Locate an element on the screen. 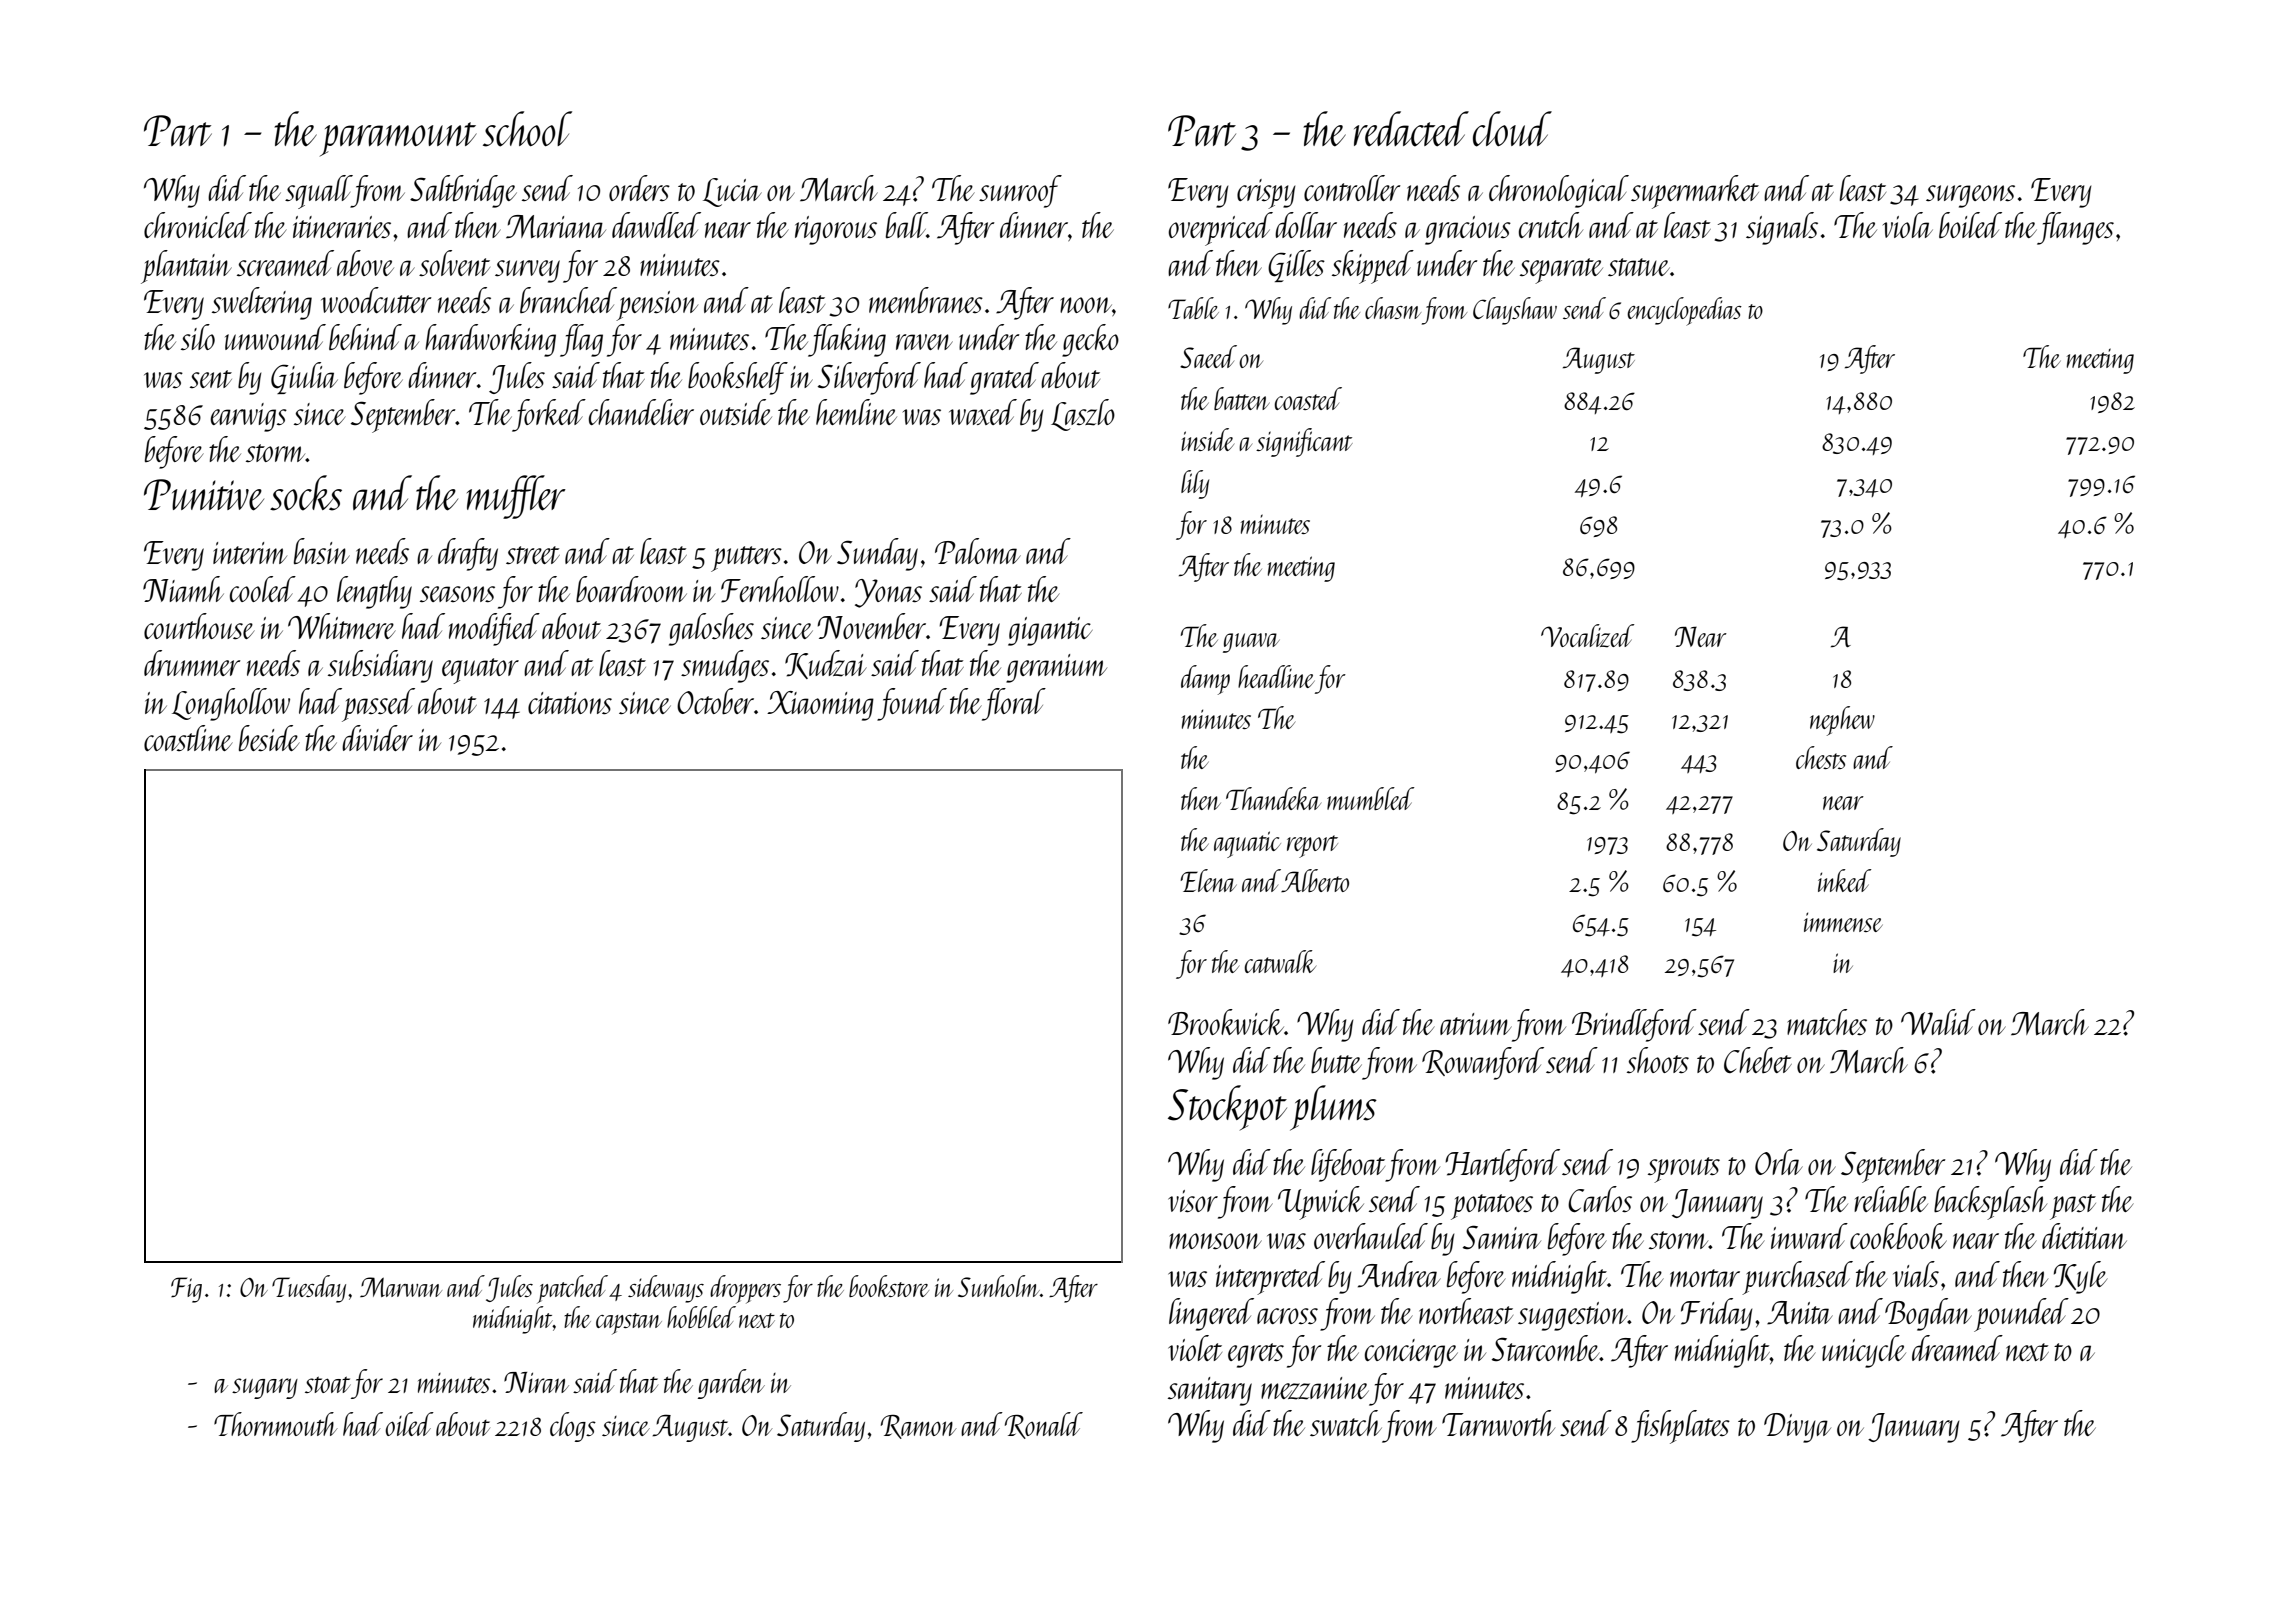 The height and width of the screenshot is (1620, 2292). coastline is located at coordinates (188, 738).
